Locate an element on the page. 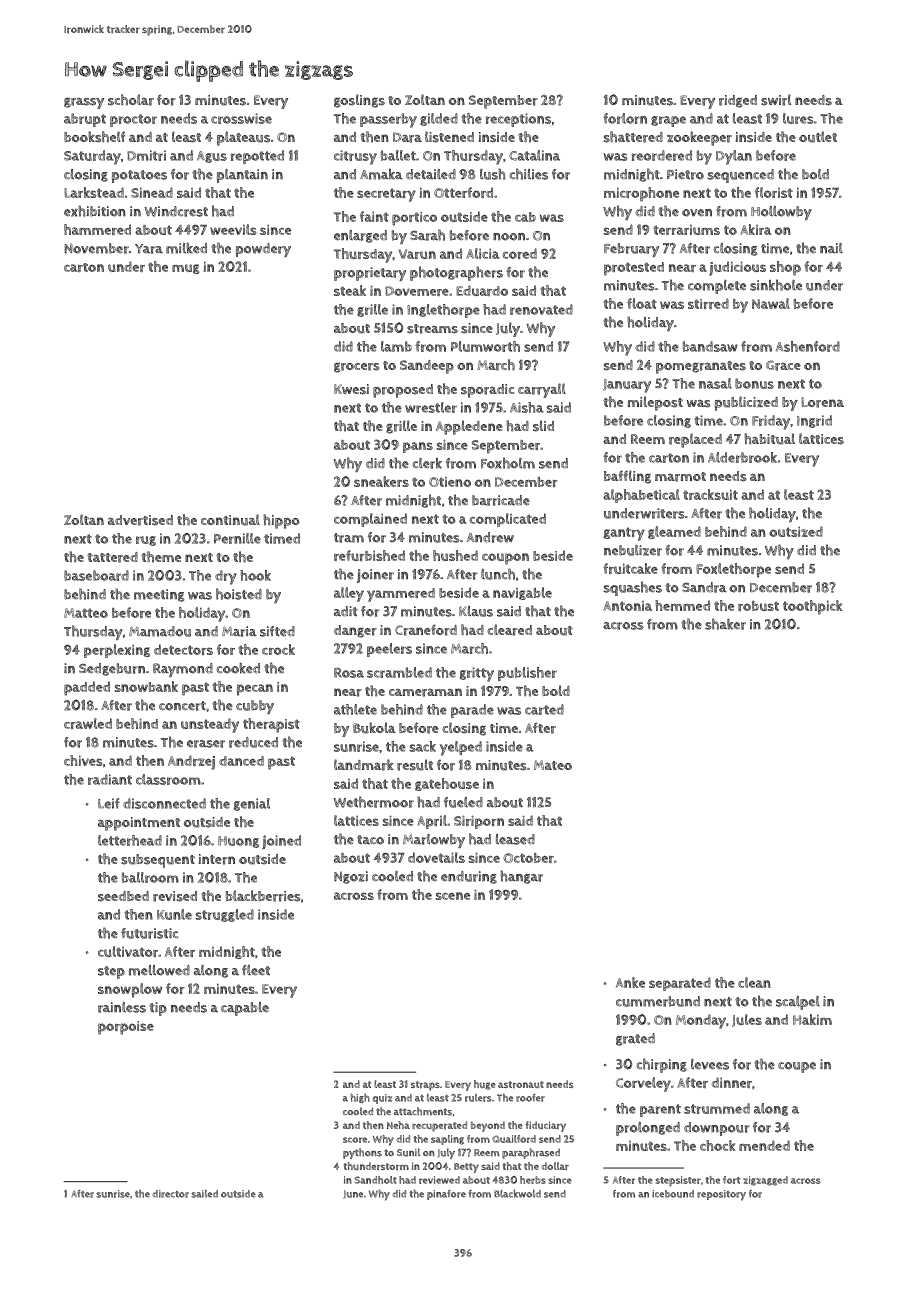 The height and width of the image is (1316, 908). ridged is located at coordinates (738, 101).
